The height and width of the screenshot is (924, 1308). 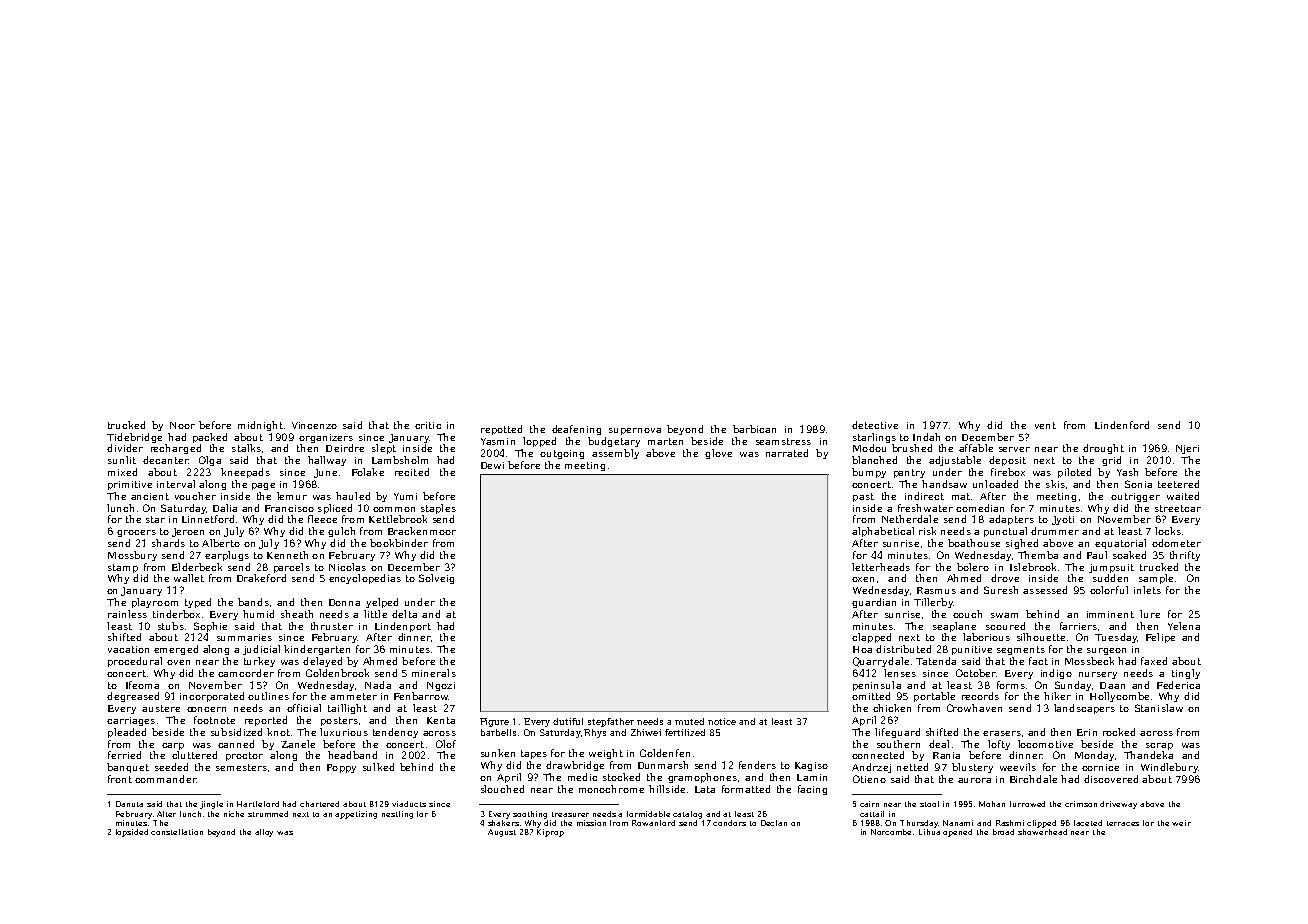 What do you see at coordinates (492, 465) in the screenshot?
I see `Dewi` at bounding box center [492, 465].
